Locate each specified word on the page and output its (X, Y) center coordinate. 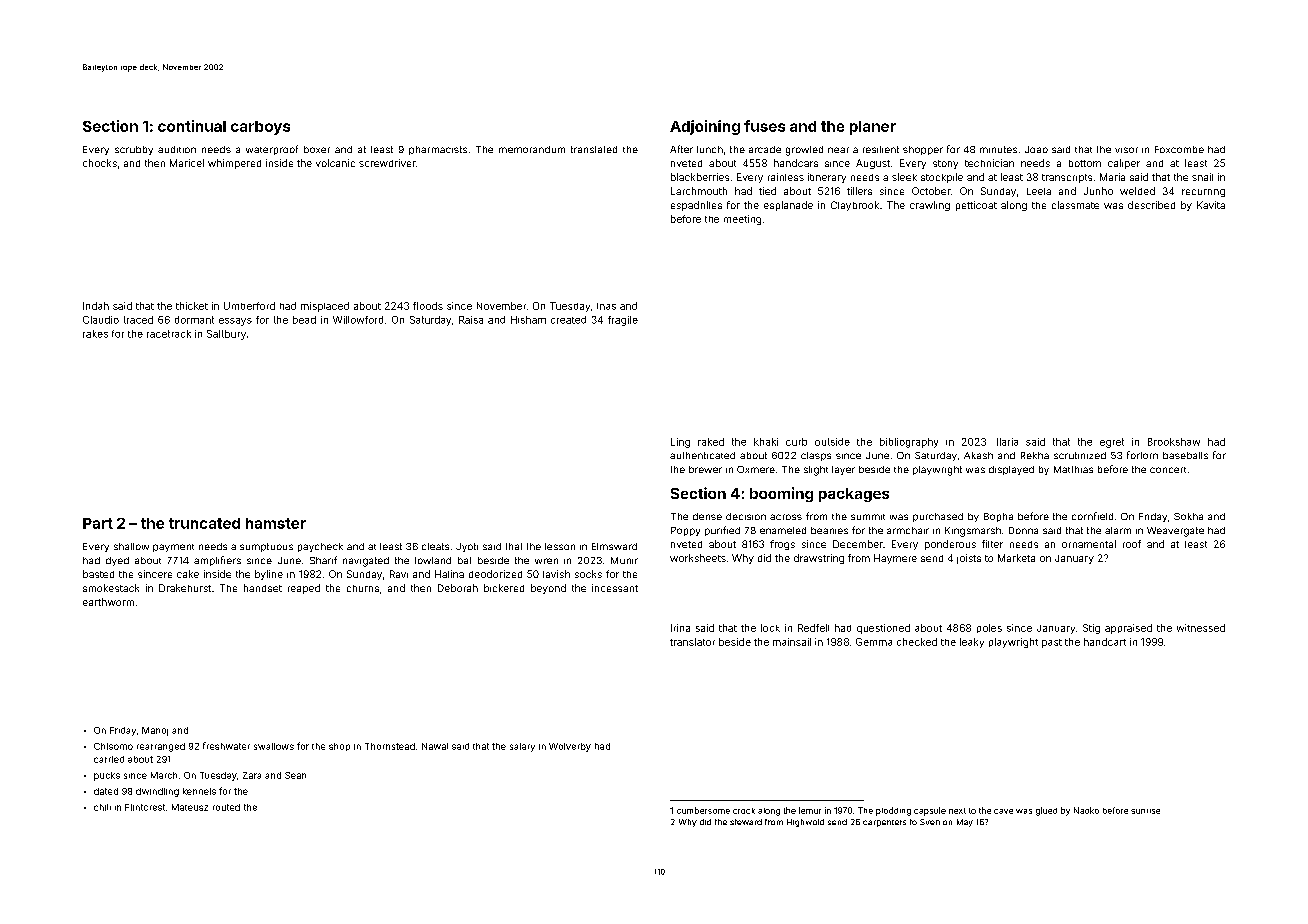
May (965, 823)
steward (746, 822)
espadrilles (696, 206)
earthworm (108, 602)
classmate (1075, 205)
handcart (1105, 642)
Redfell (813, 628)
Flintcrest (145, 807)
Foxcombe (1179, 149)
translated (594, 149)
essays (235, 322)
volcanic (335, 163)
